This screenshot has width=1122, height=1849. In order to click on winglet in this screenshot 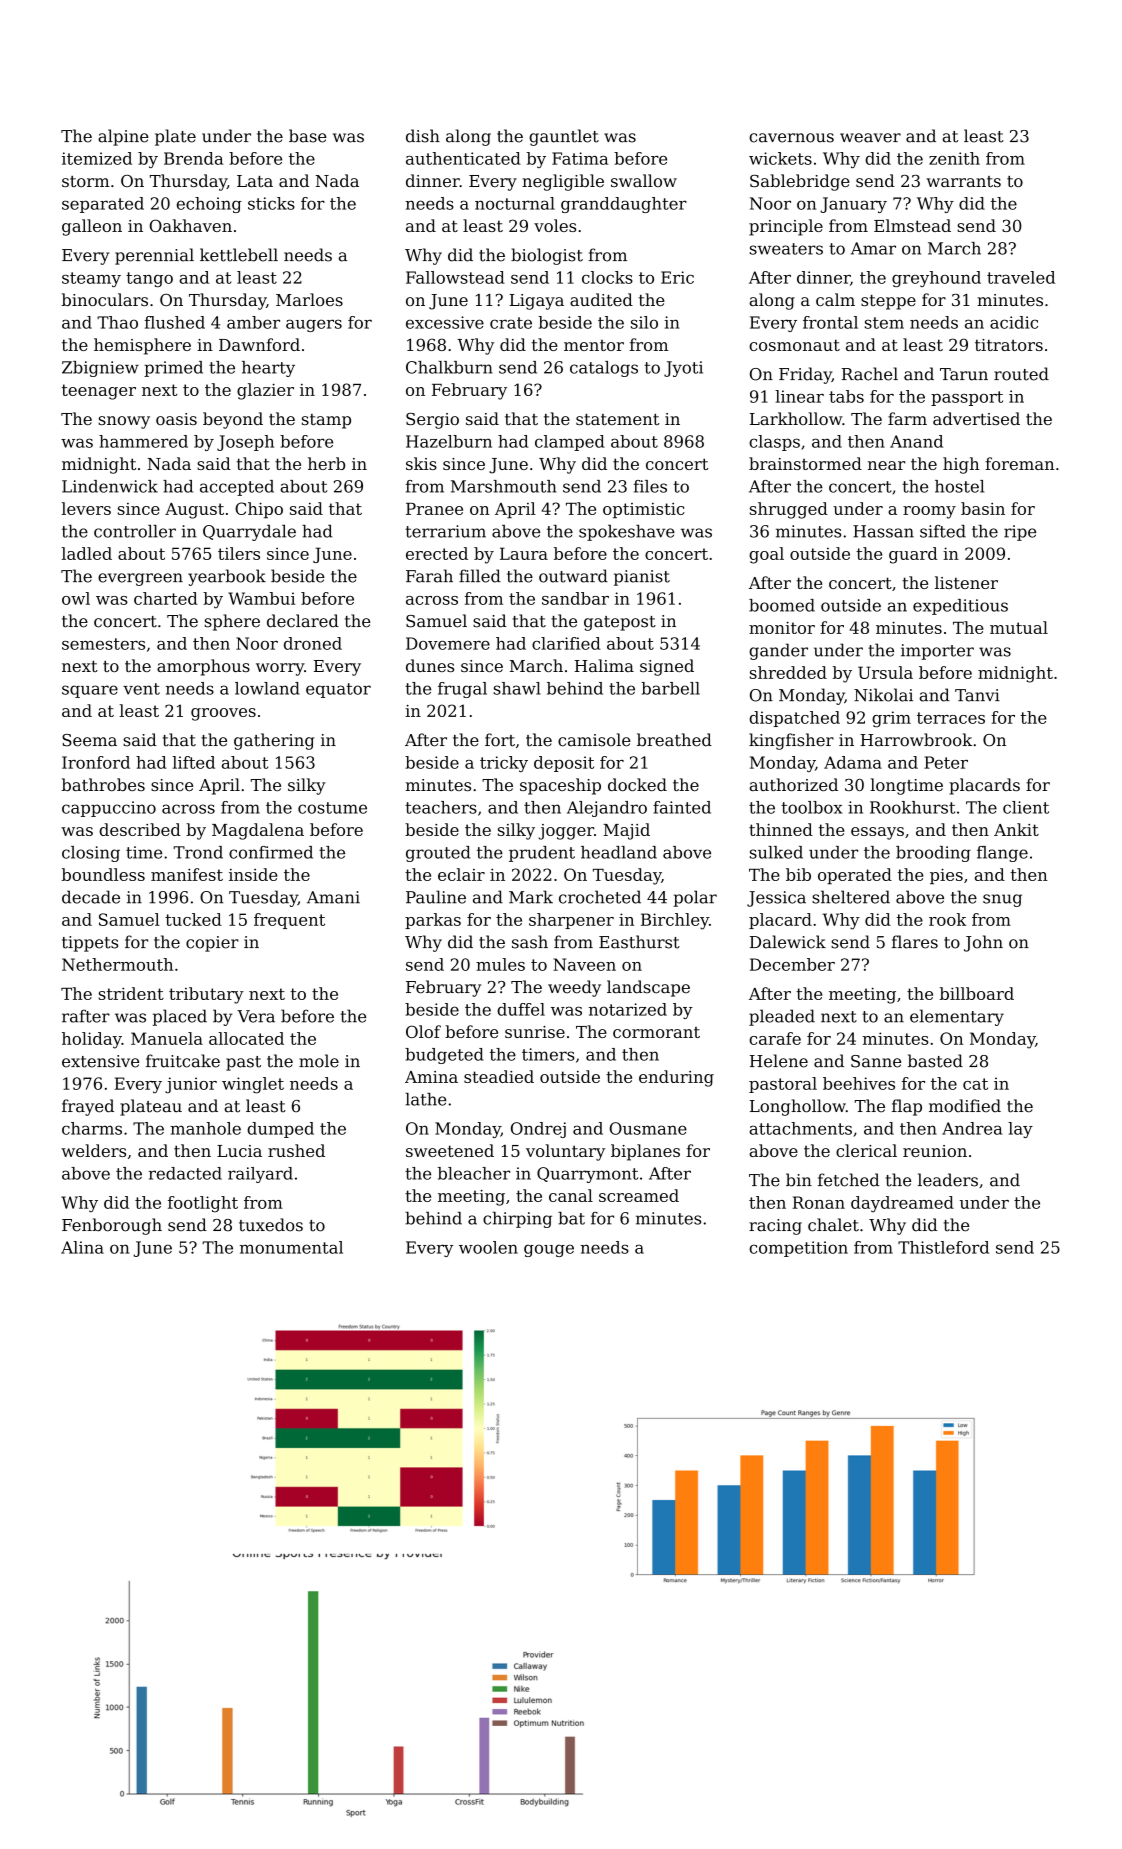, I will do `click(253, 1085)`.
